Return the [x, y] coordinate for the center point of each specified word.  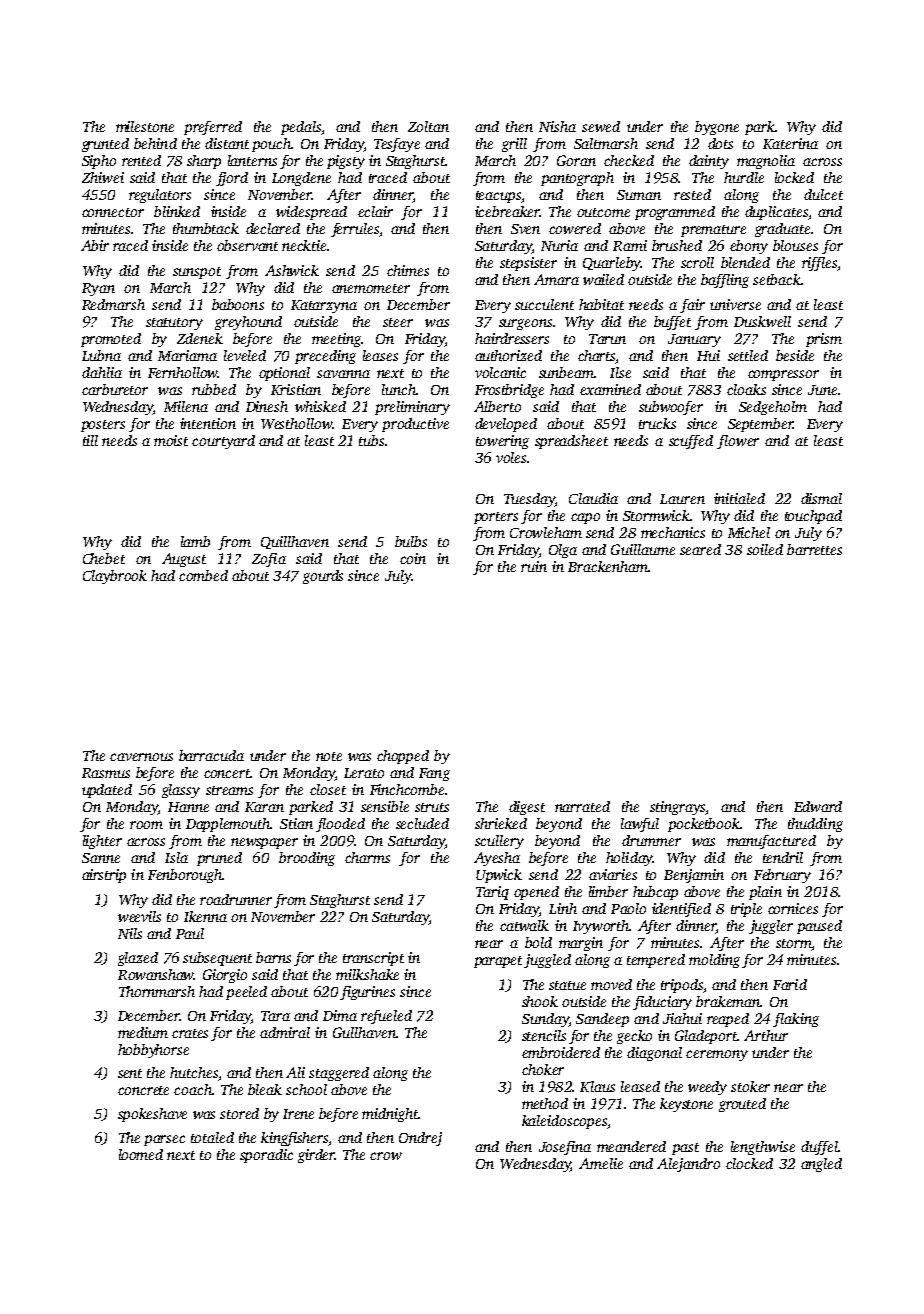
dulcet [823, 194]
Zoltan [428, 126]
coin [413, 558]
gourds [323, 577]
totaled [212, 1137]
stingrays [678, 808]
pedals [301, 128]
